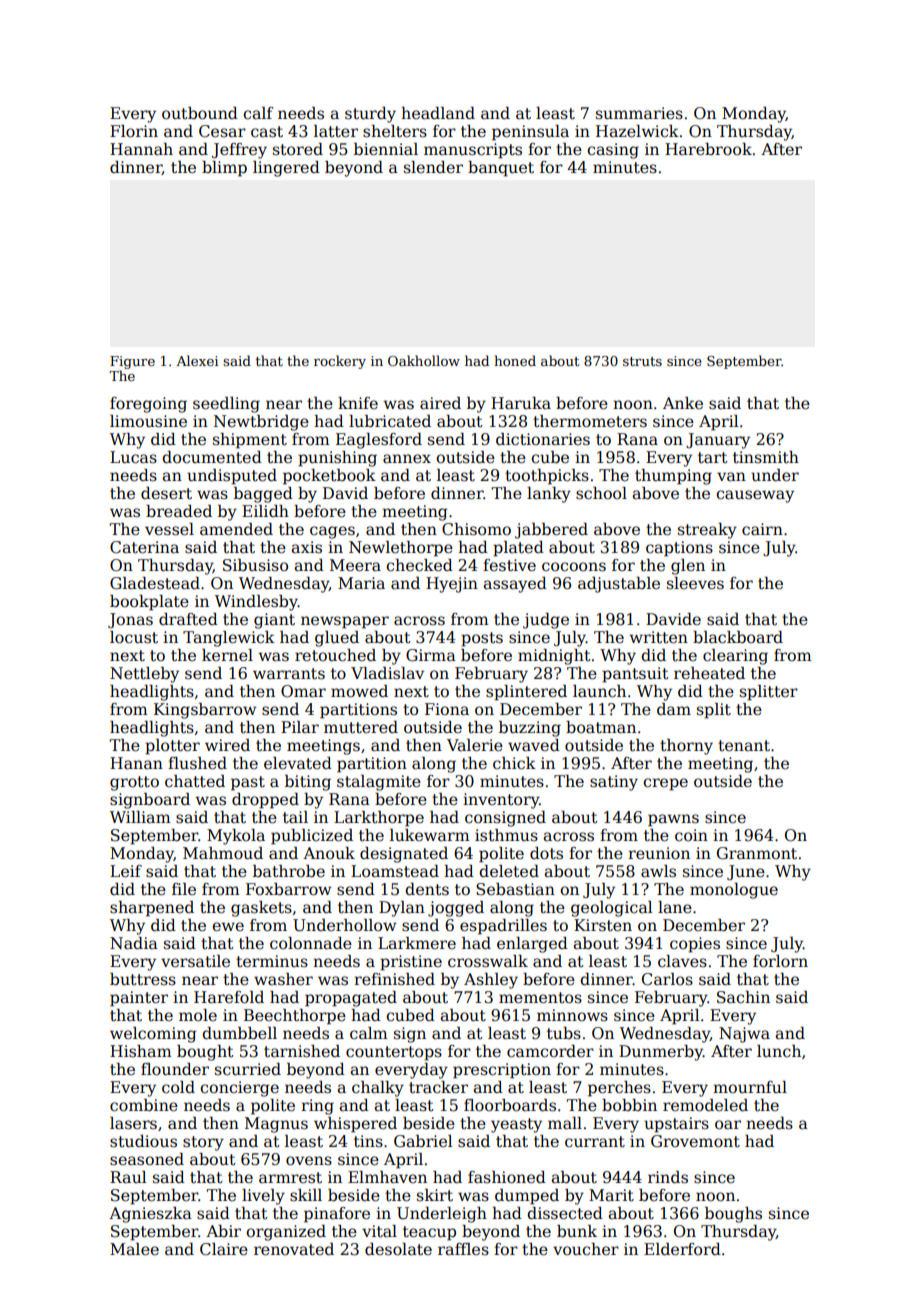  I want to click on seedling, so click(226, 405).
